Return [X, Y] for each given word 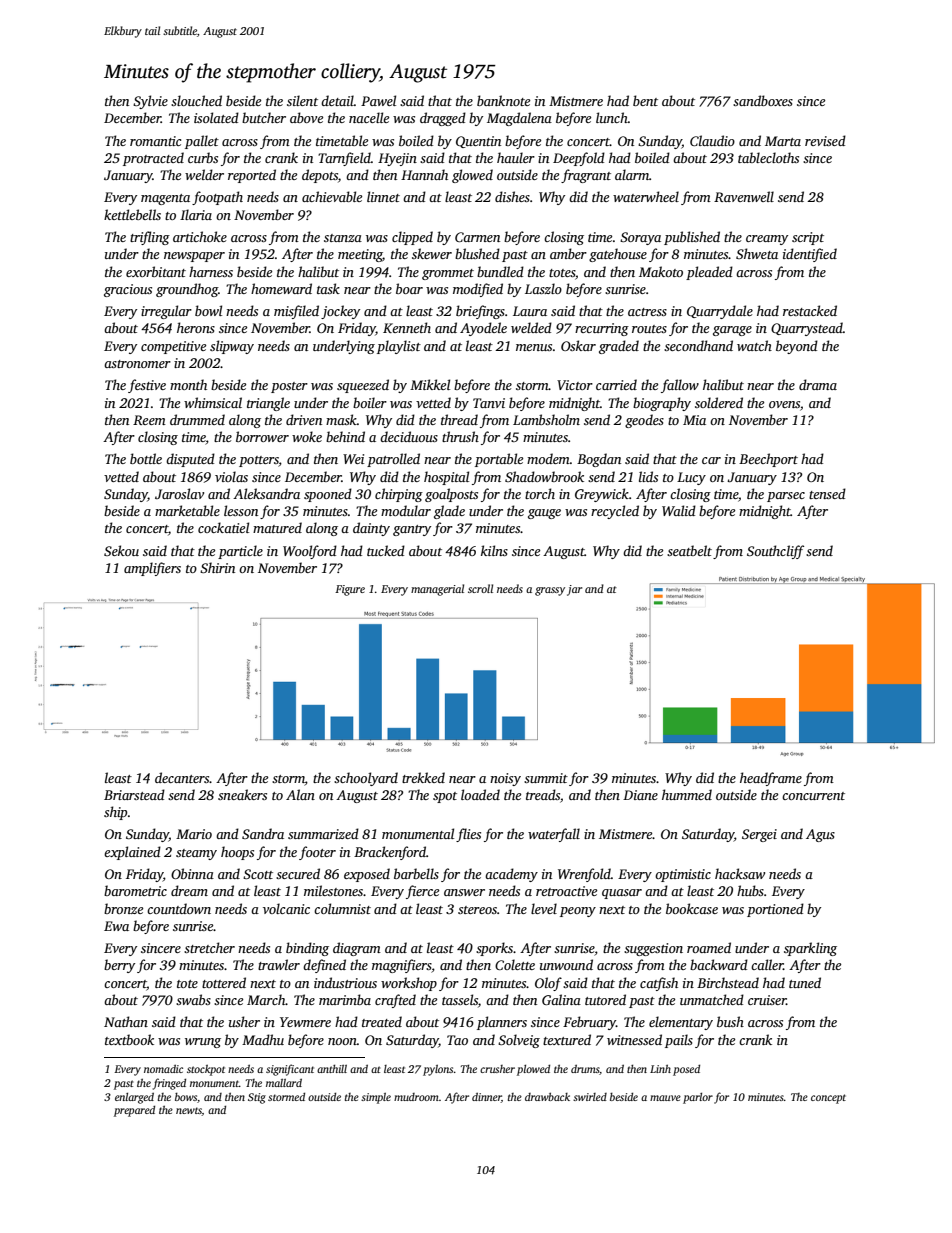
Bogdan [599, 460]
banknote [503, 100]
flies [468, 835]
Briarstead [134, 794]
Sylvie [150, 102]
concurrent [813, 796]
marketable [187, 510]
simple [376, 1098]
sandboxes [763, 100]
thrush [460, 436]
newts [189, 1111]
